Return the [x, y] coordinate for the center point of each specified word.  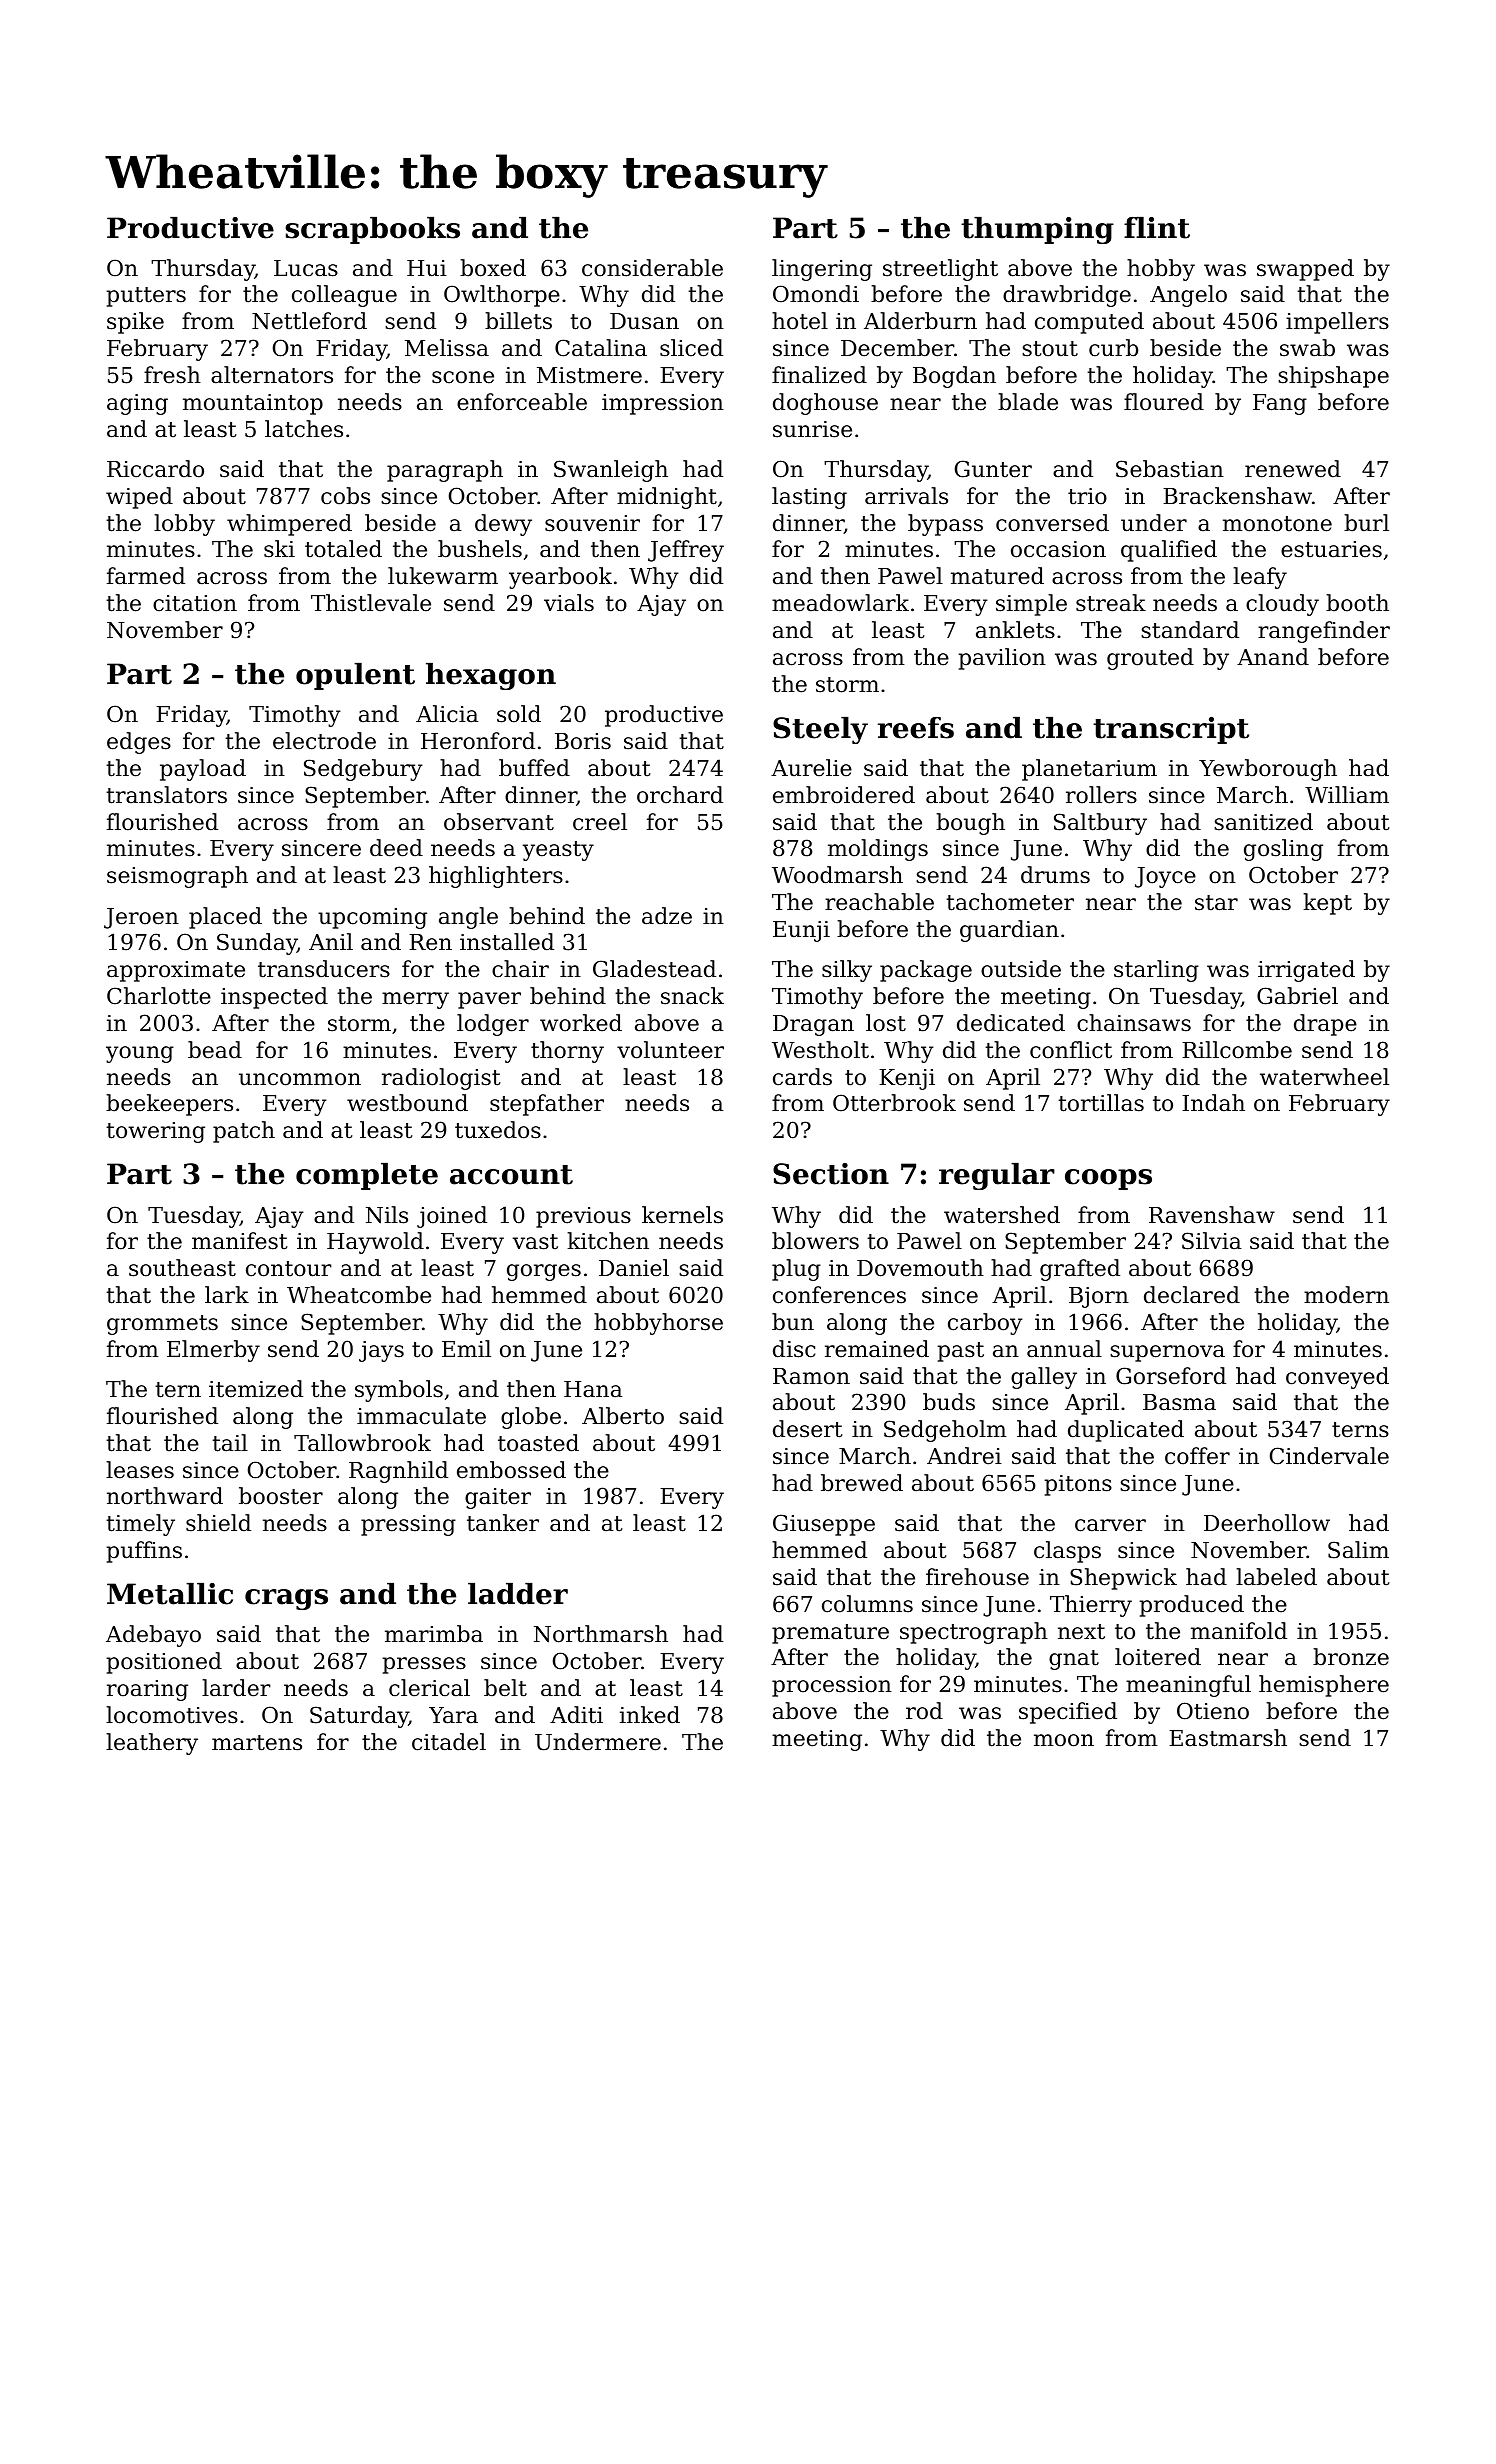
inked [650, 1715]
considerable [652, 268]
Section [831, 1174]
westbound [407, 1103]
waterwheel [1324, 1077]
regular [997, 1176]
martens [257, 1743]
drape [1325, 1025]
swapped [1305, 270]
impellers [1337, 323]
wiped [139, 498]
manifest [239, 1241]
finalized [819, 375]
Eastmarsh [1228, 1738]
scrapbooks [372, 230]
